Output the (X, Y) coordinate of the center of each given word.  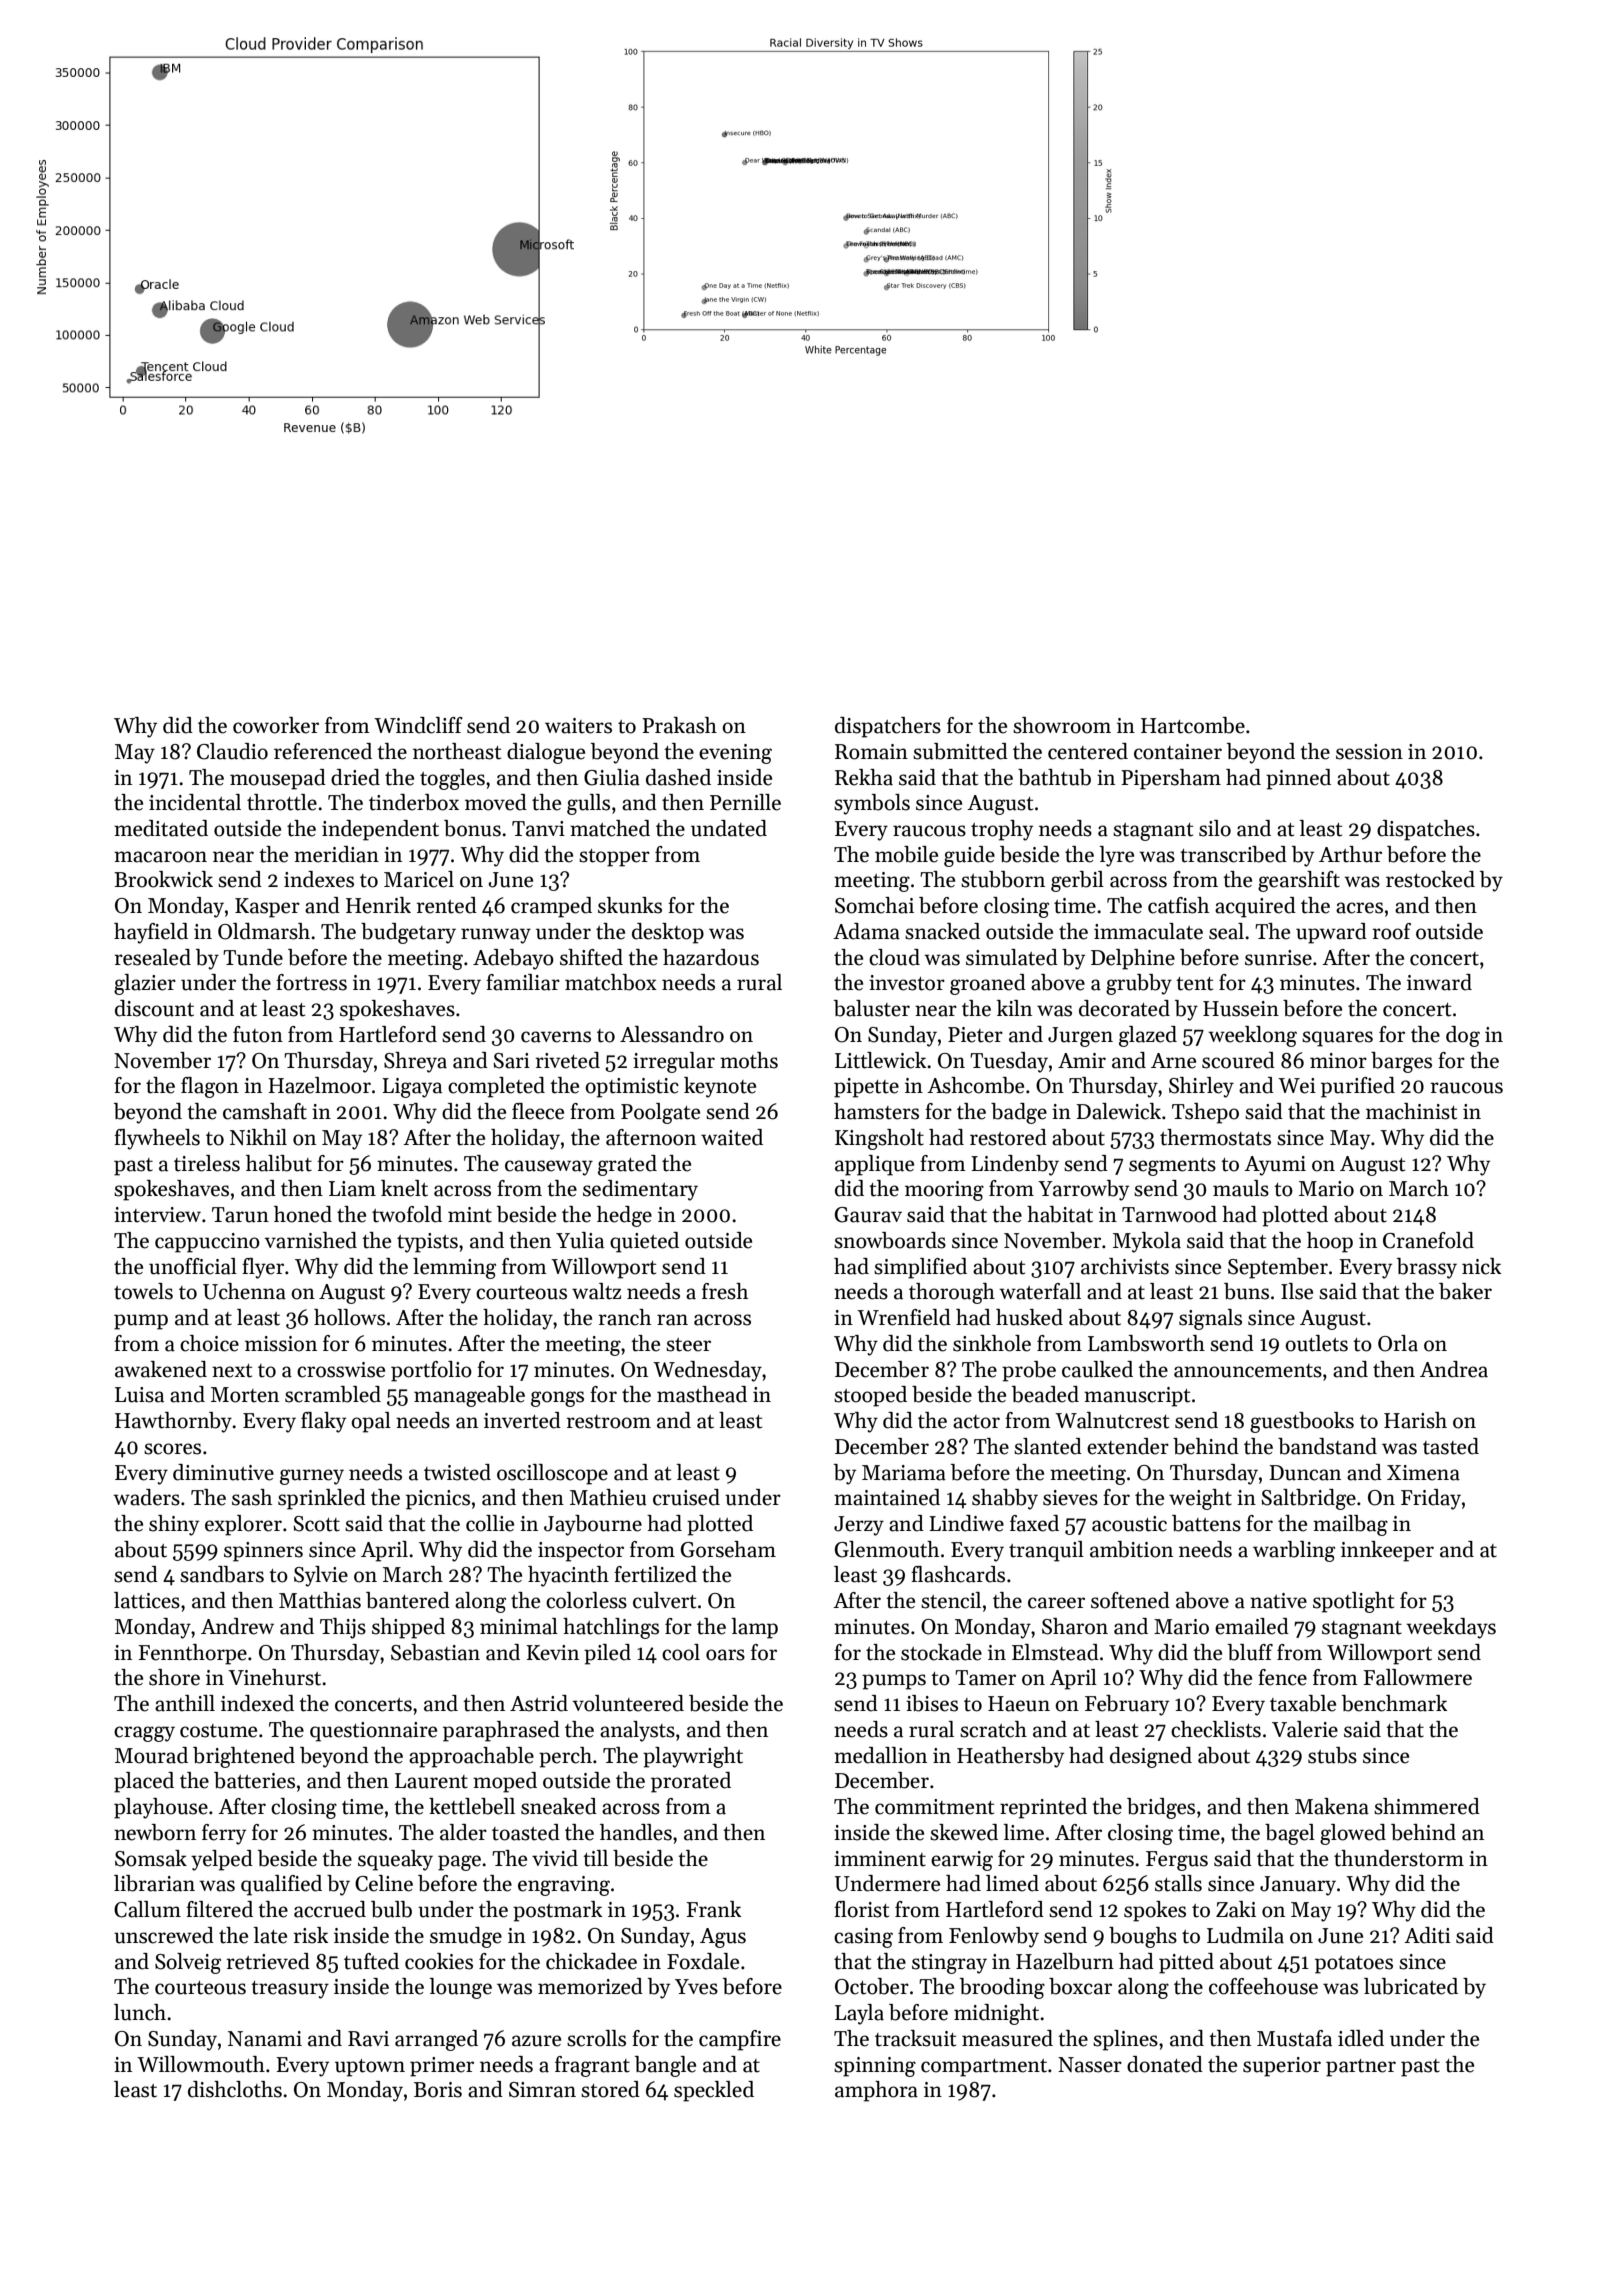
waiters (578, 726)
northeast (457, 751)
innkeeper (1387, 1551)
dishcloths (235, 2089)
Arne (1173, 1061)
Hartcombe (1193, 725)
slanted (1048, 1446)
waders (146, 1497)
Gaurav (868, 1215)
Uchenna (244, 1291)
